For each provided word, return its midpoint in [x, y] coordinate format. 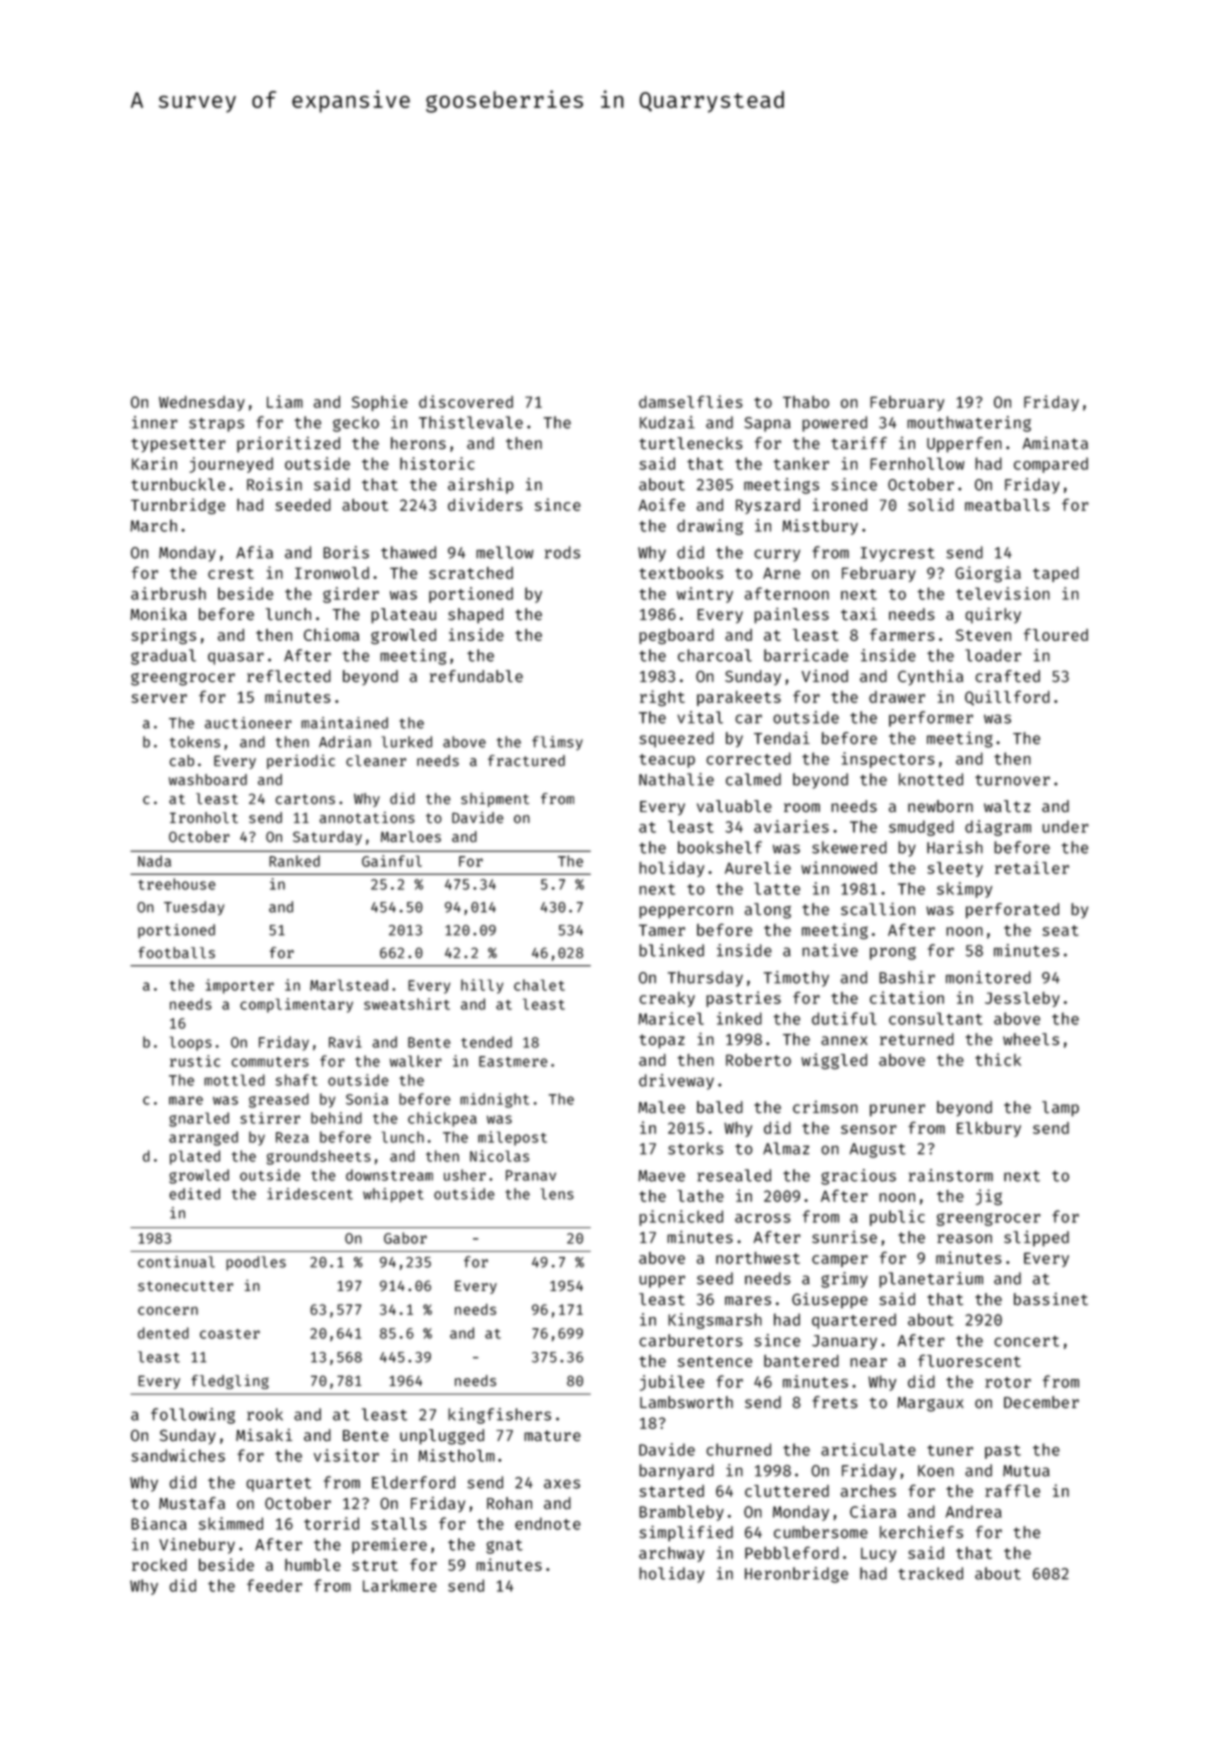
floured [1056, 634]
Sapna [767, 424]
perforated [1012, 911]
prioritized [288, 445]
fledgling [230, 1382]
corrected [748, 758]
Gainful [392, 861]
